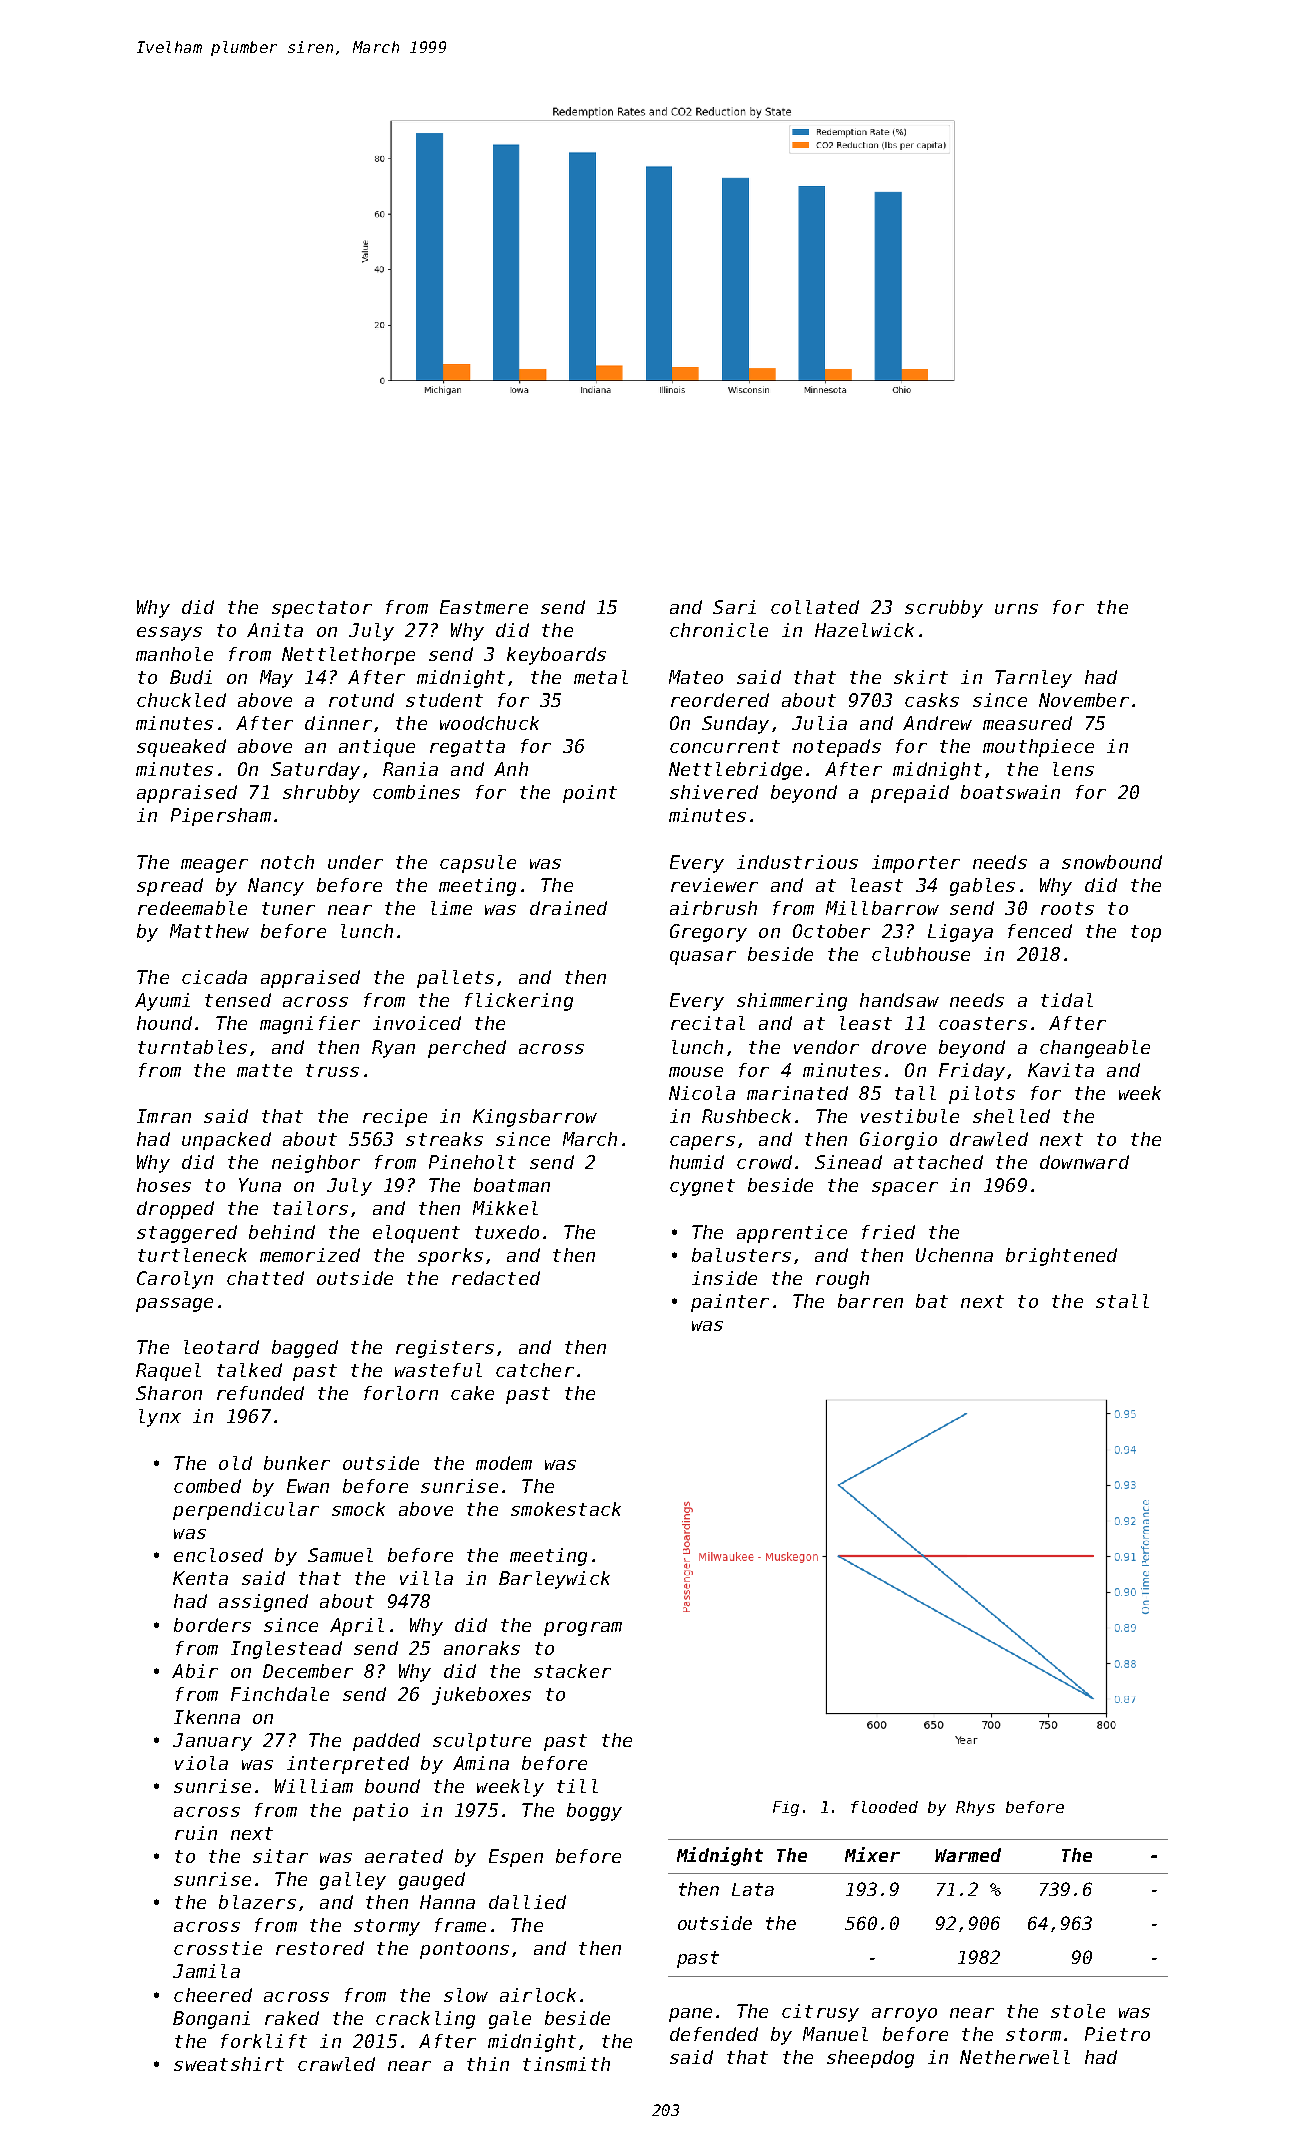  What do you see at coordinates (566, 2064) in the page?
I see `tinsmith` at bounding box center [566, 2064].
